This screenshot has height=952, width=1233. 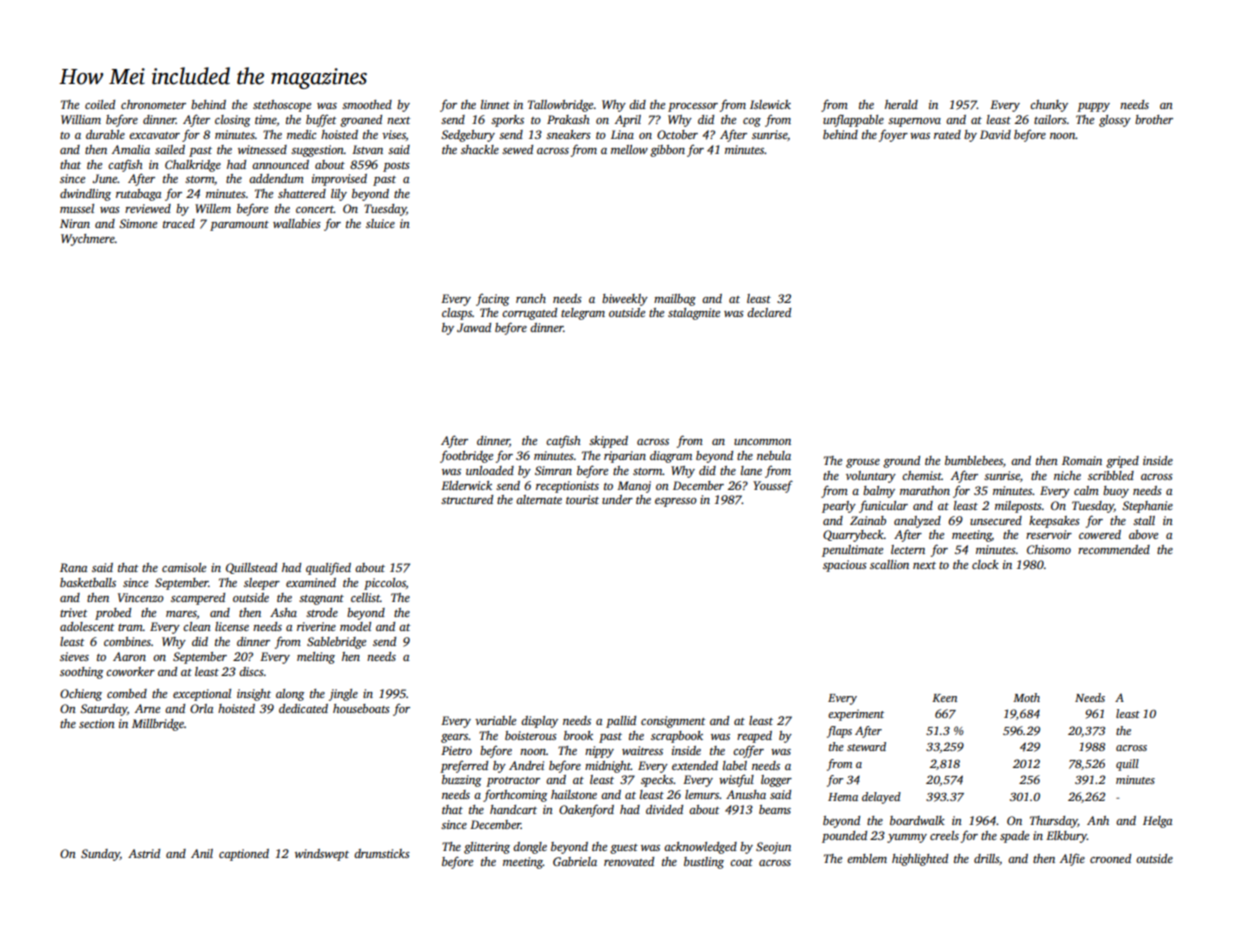 I want to click on recommended, so click(x=1114, y=549).
